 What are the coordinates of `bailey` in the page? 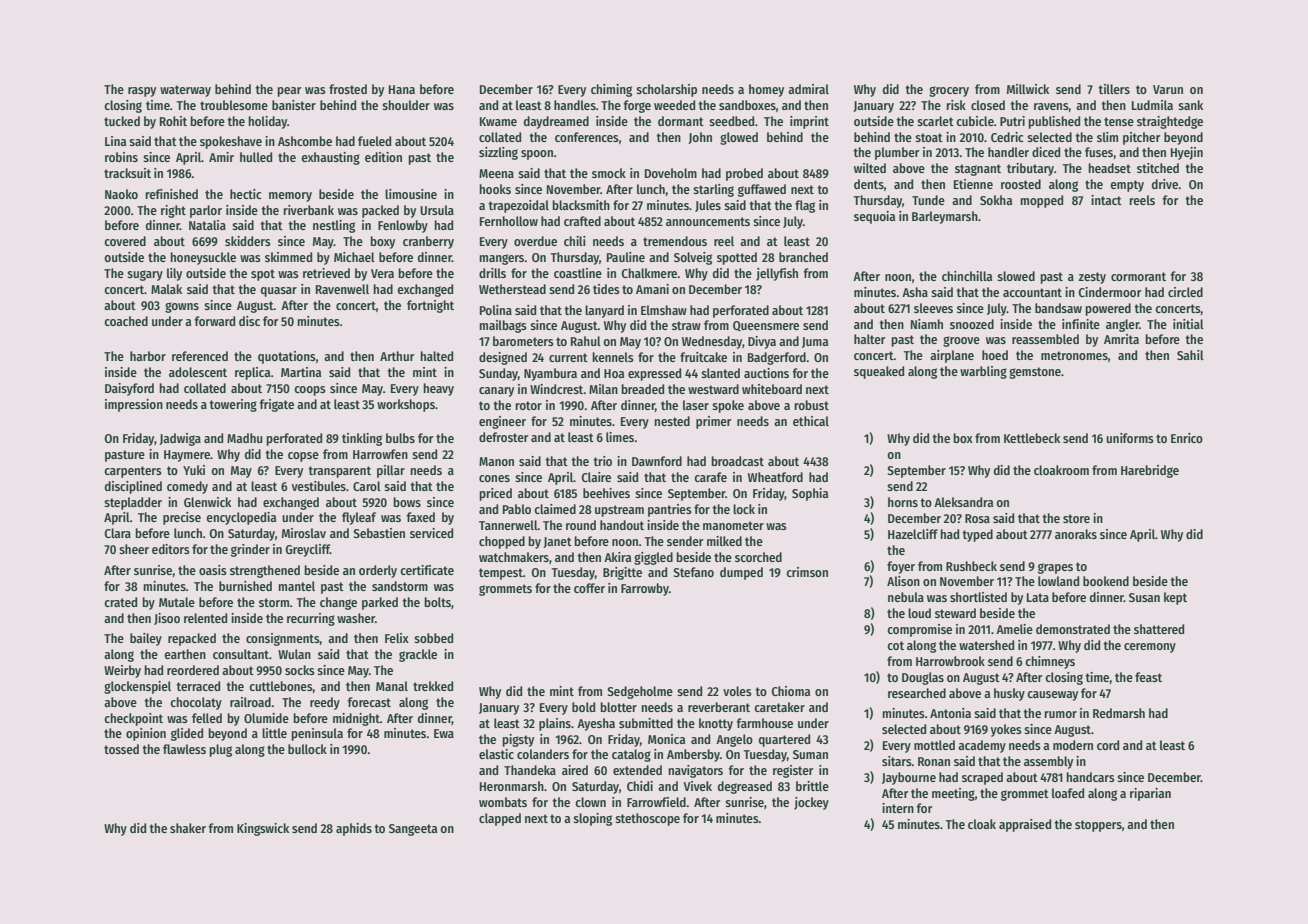 It's located at (146, 639).
